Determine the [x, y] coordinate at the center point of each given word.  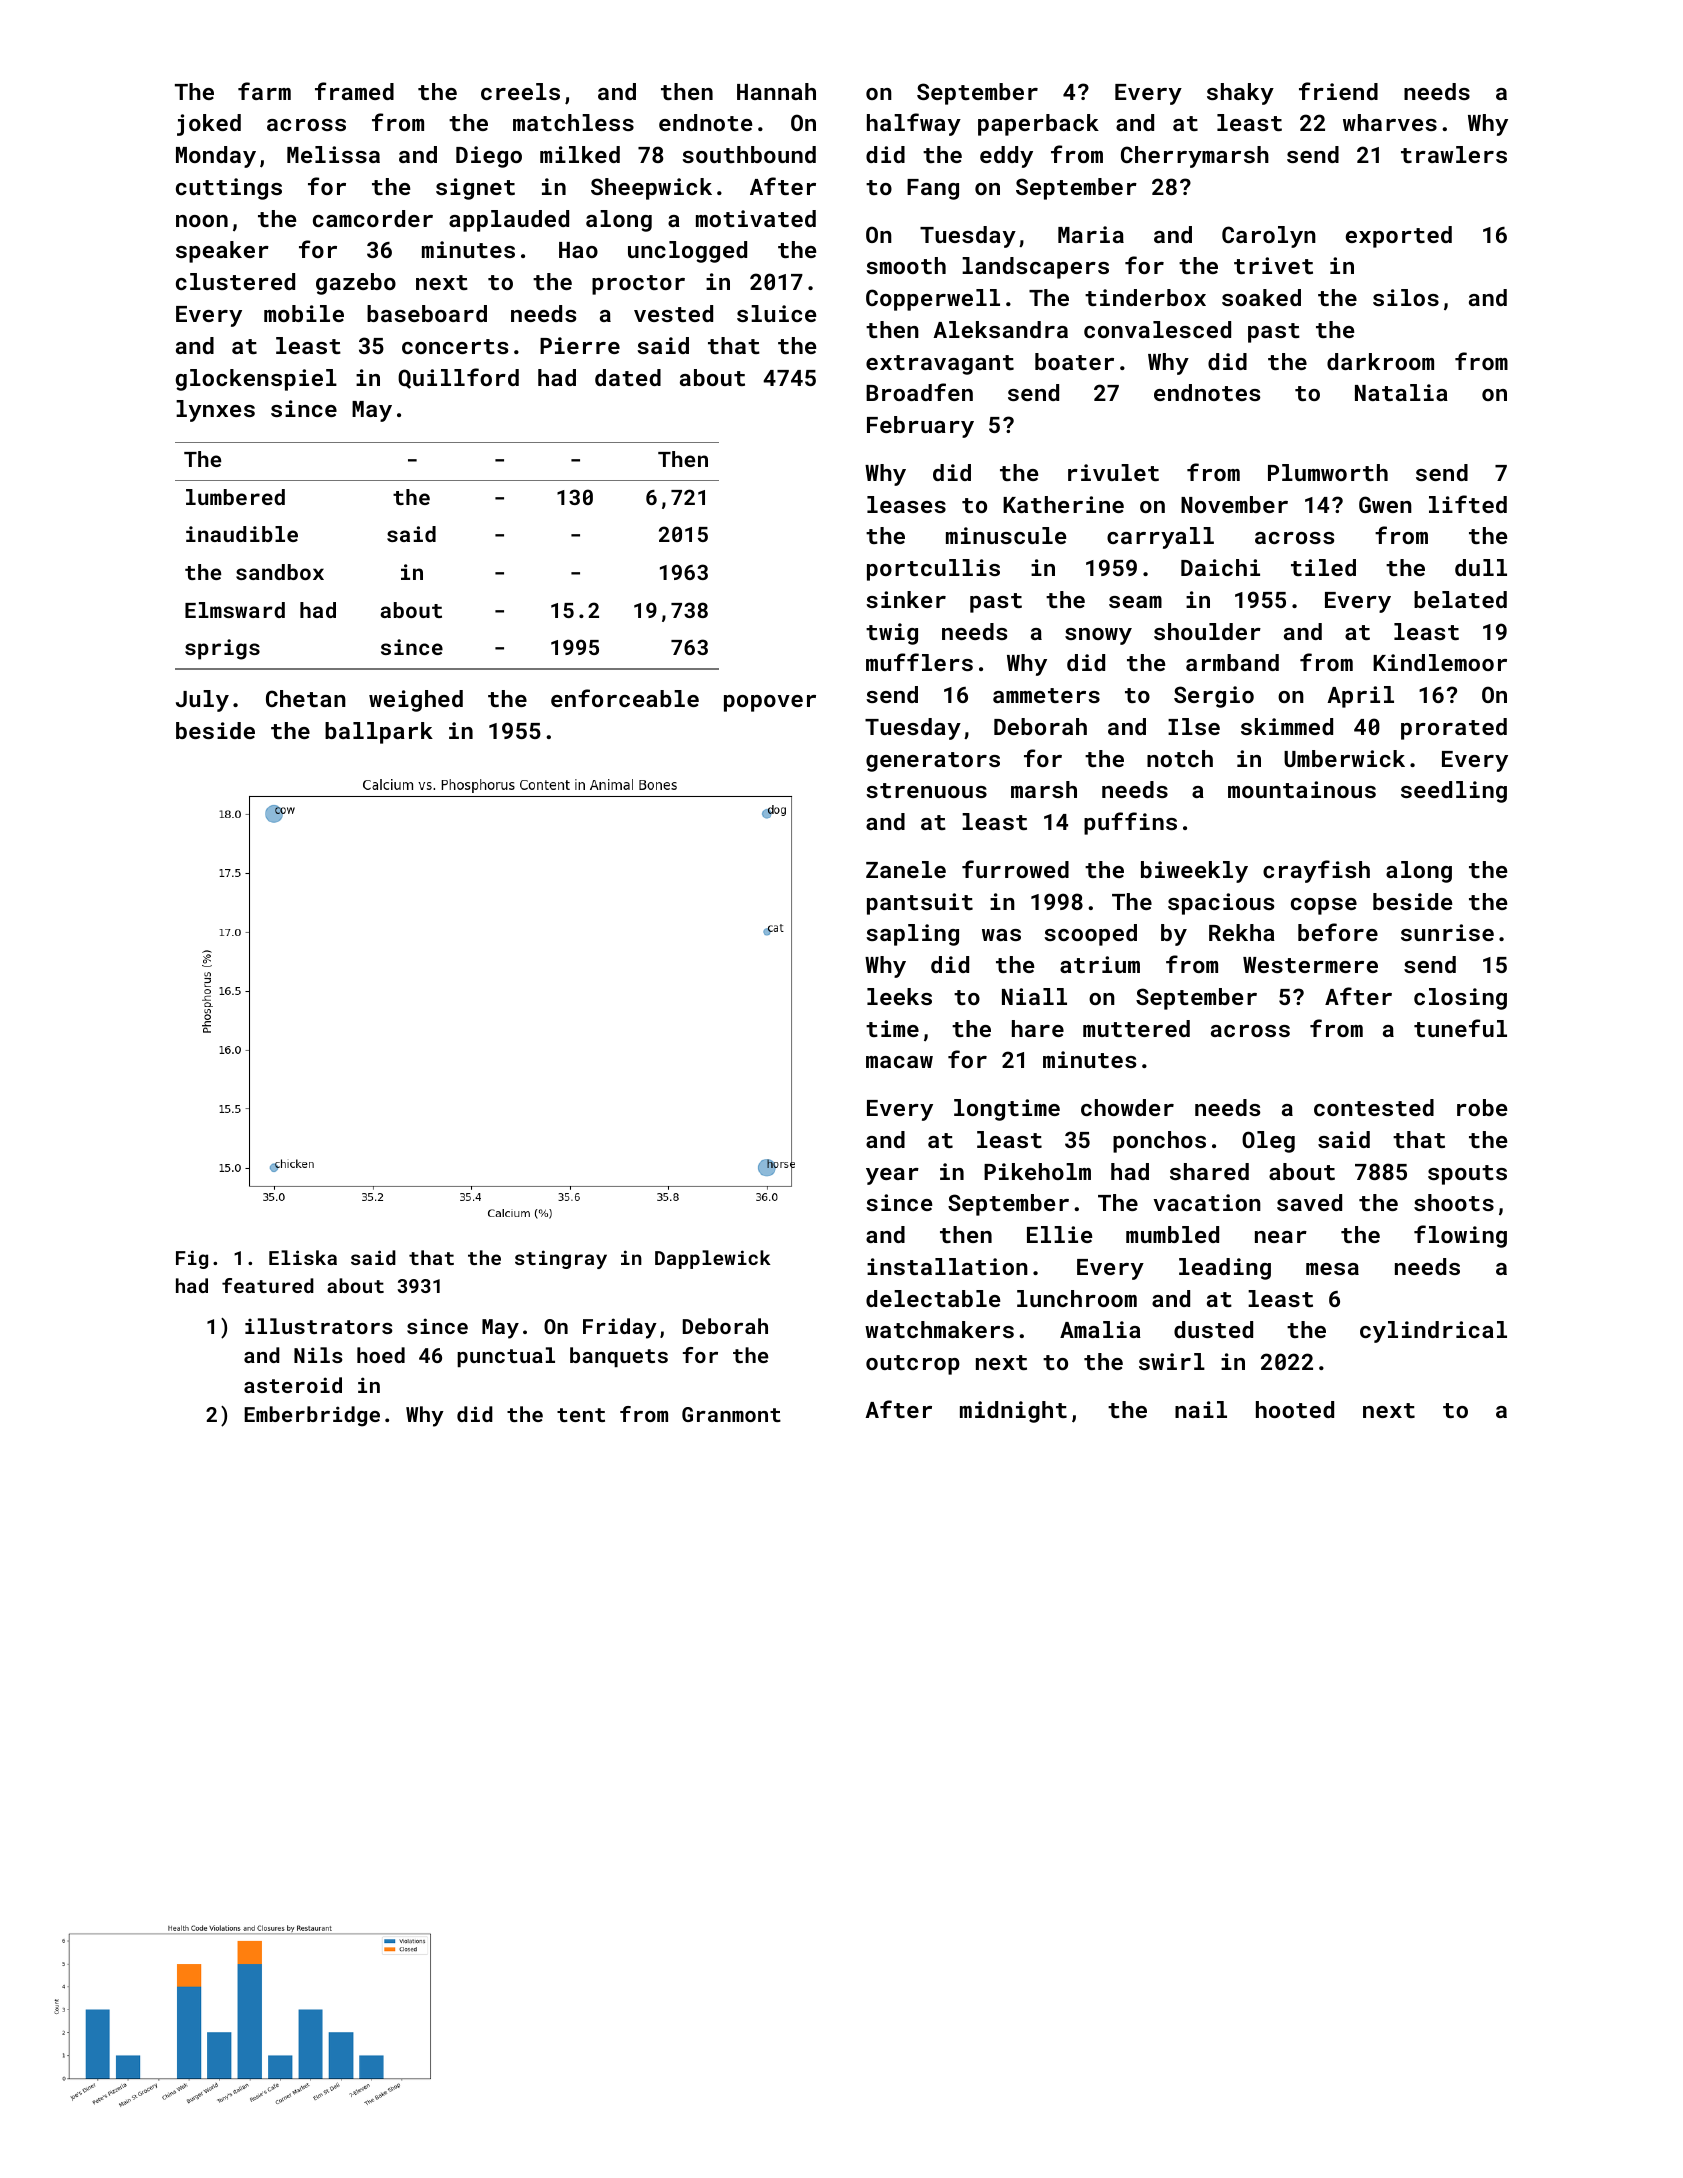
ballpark [379, 733]
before [1338, 932]
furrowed [1015, 869]
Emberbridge [312, 1416]
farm [264, 91]
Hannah [776, 91]
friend [1338, 91]
